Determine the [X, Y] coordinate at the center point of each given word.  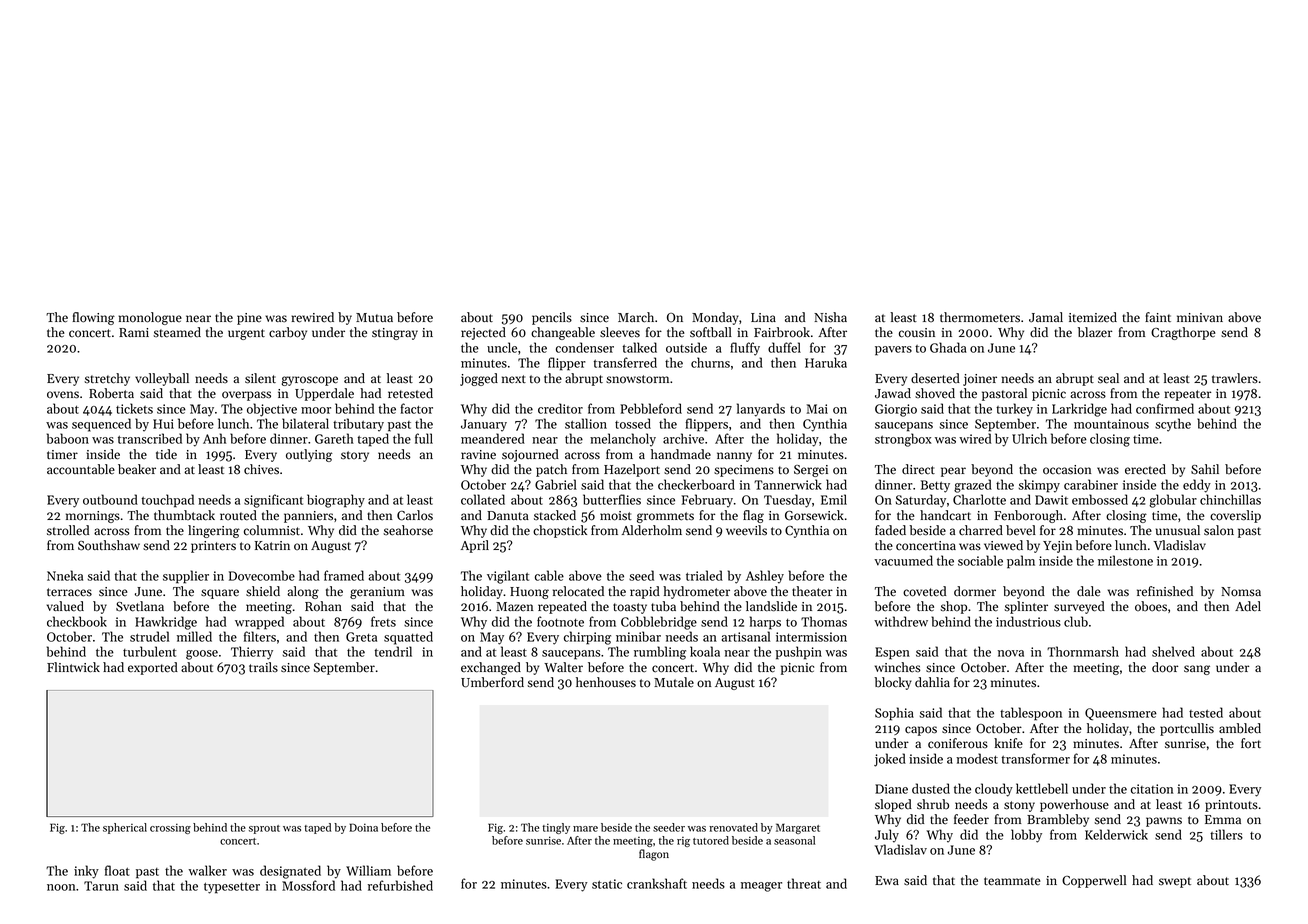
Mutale [674, 682]
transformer [1036, 758]
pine [249, 319]
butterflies [612, 499]
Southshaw [109, 545]
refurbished [400, 885]
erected [1145, 469]
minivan [1200, 317]
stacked [555, 515]
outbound [110, 499]
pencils [552, 318]
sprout [264, 829]
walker [208, 870]
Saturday [921, 501]
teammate [1012, 881]
